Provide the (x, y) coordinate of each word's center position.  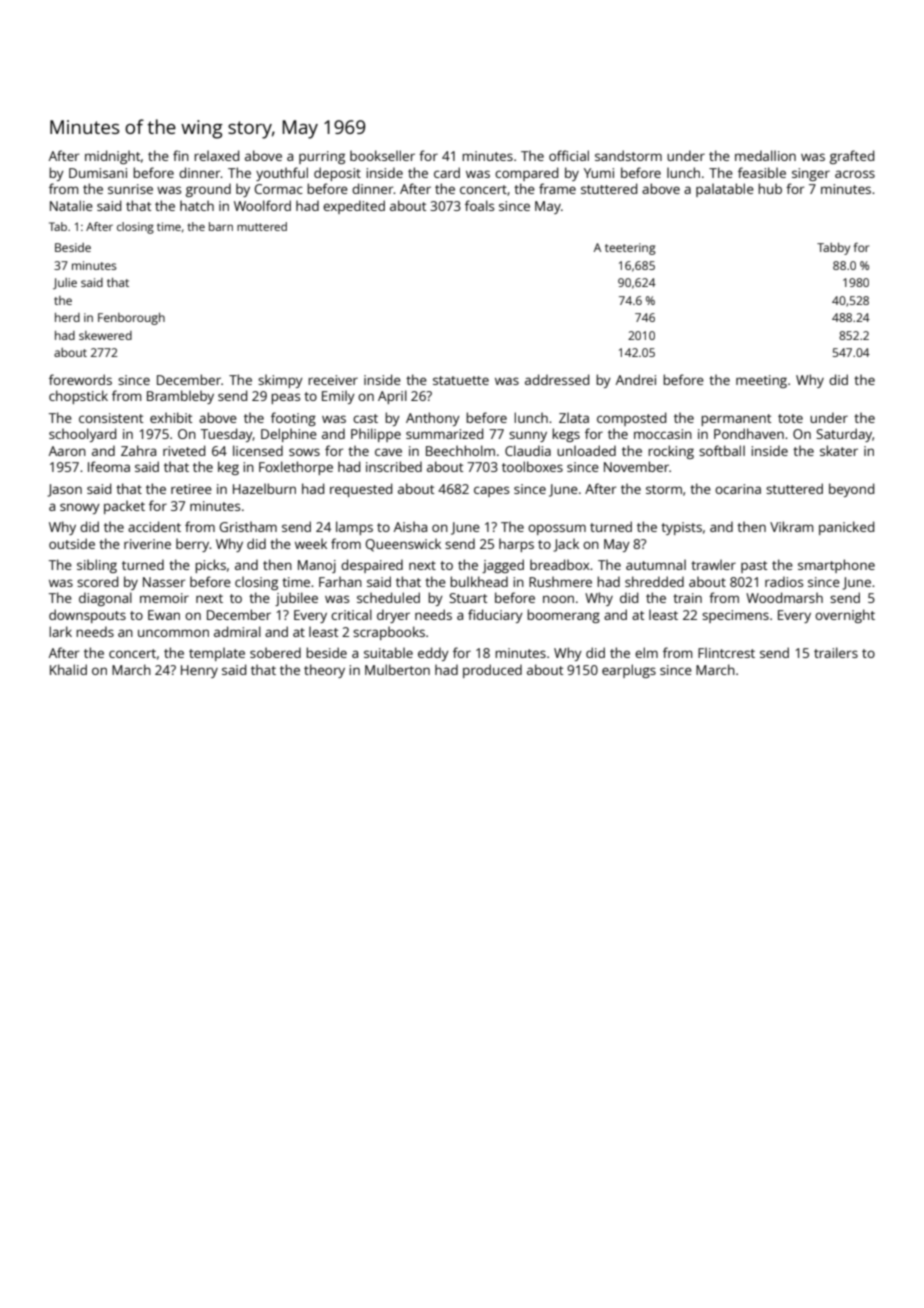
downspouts (87, 616)
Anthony (433, 419)
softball (722, 450)
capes (491, 491)
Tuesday (227, 435)
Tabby (833, 249)
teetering (630, 249)
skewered (105, 335)
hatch (197, 205)
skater (839, 450)
